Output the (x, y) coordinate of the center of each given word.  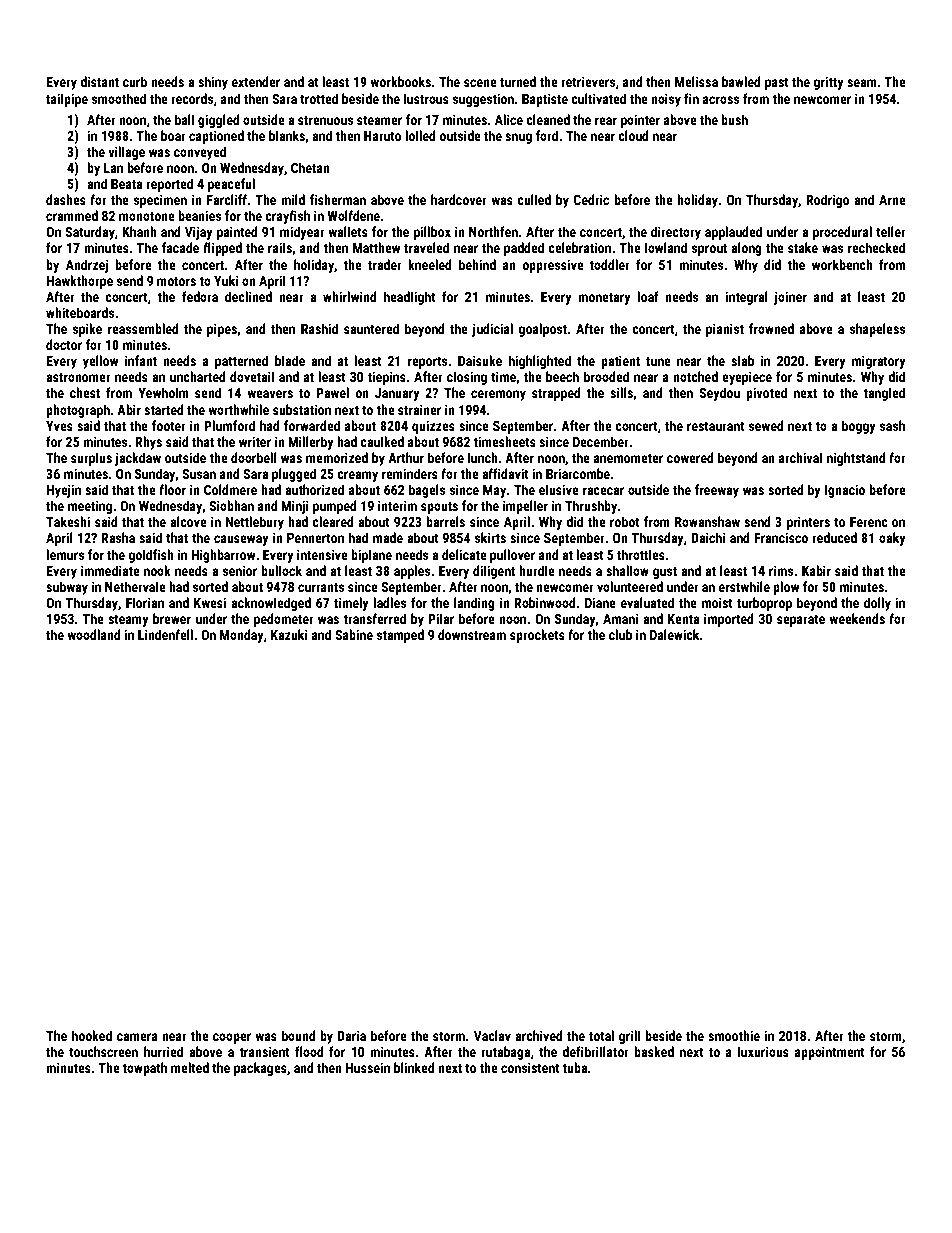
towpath (144, 1069)
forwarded (312, 425)
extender (256, 81)
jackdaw (138, 459)
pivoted (766, 394)
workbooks (400, 81)
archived (539, 1035)
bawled (741, 81)
